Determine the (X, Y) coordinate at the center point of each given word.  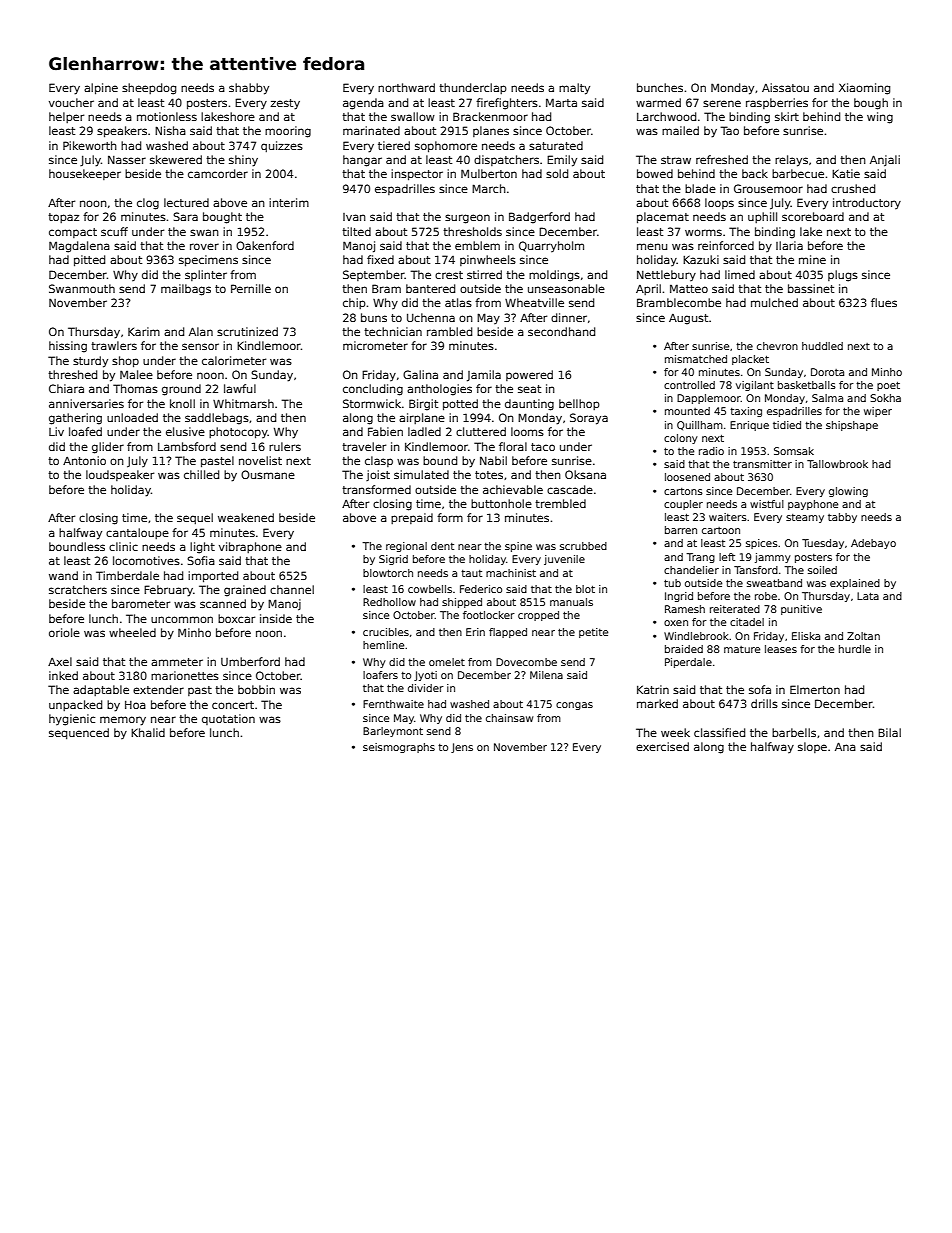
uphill (762, 217)
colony (681, 439)
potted (460, 405)
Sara (185, 216)
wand (63, 575)
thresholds (472, 231)
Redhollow (389, 602)
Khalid (148, 732)
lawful (240, 388)
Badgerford (539, 218)
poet (888, 386)
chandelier (691, 570)
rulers (285, 446)
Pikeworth (90, 145)
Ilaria (789, 245)
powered (529, 375)
